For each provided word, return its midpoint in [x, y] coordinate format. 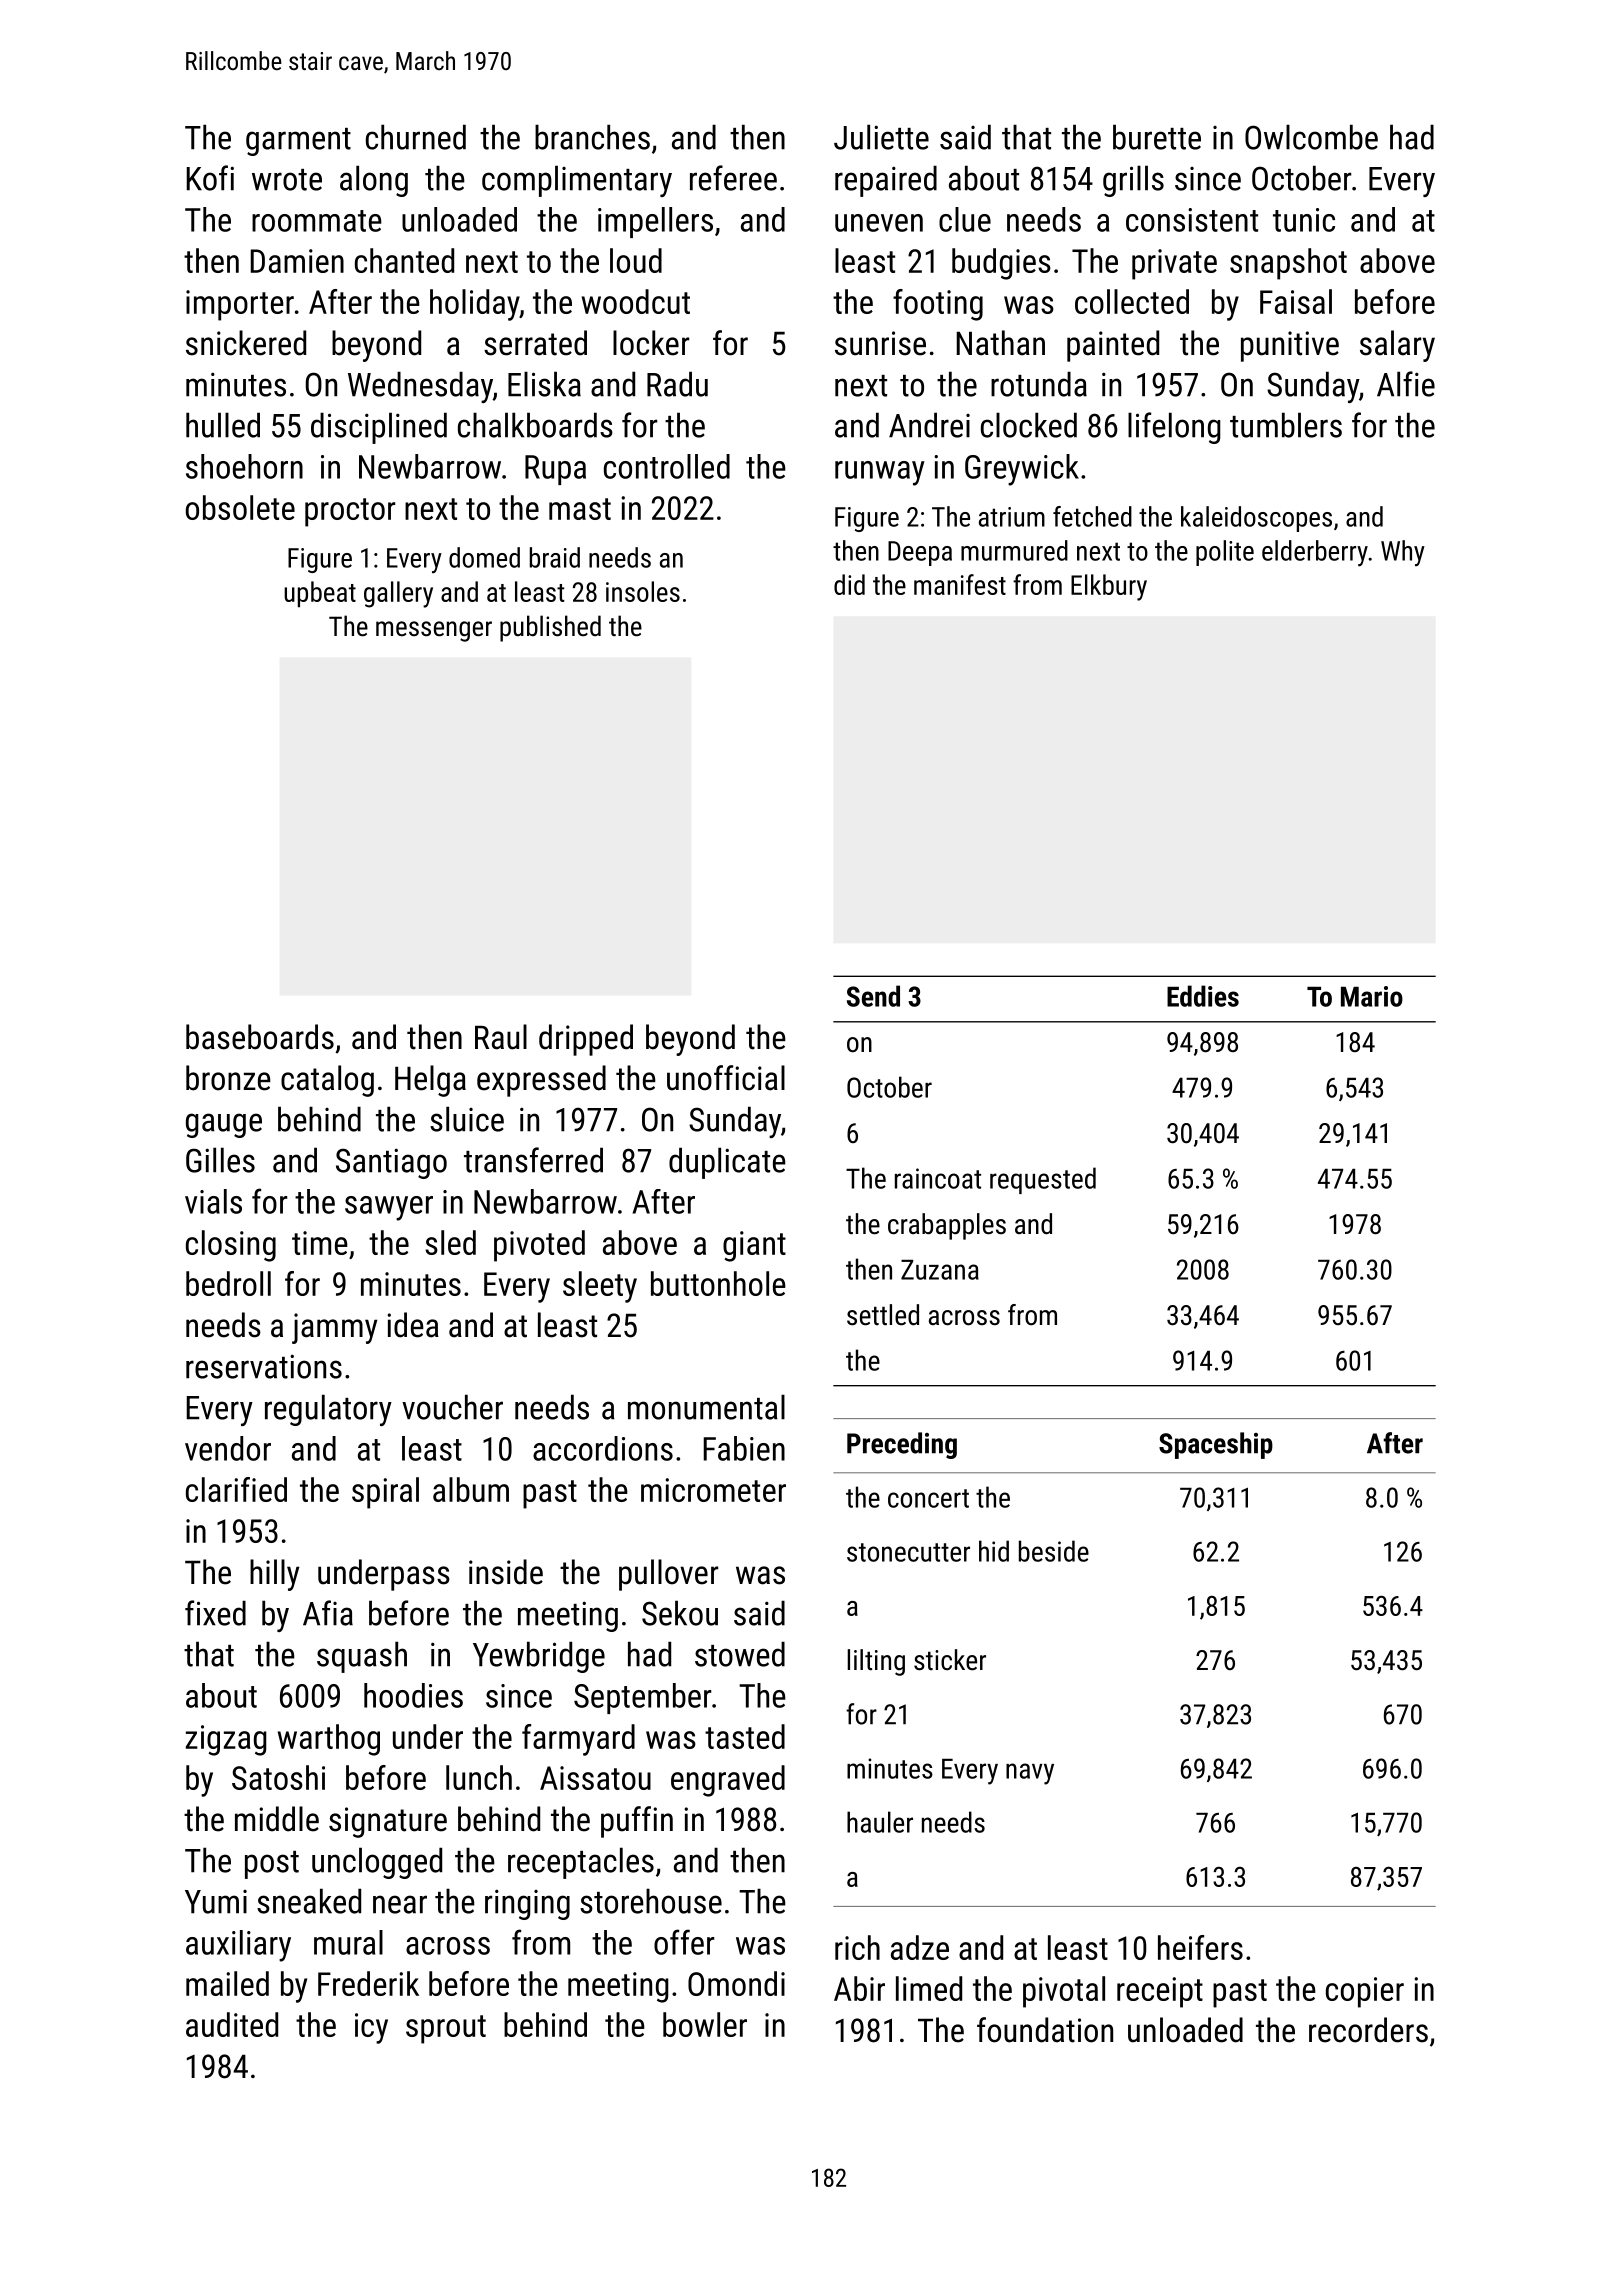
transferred [533, 1160]
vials [213, 1201]
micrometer [713, 1490]
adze [920, 1947]
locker [651, 343]
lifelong [1174, 428]
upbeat [320, 594]
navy [1030, 1774]
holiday [474, 305]
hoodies [413, 1695]
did [849, 584]
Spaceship [1216, 1445]
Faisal [1296, 301]
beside [1054, 1551]
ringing [527, 1904]
